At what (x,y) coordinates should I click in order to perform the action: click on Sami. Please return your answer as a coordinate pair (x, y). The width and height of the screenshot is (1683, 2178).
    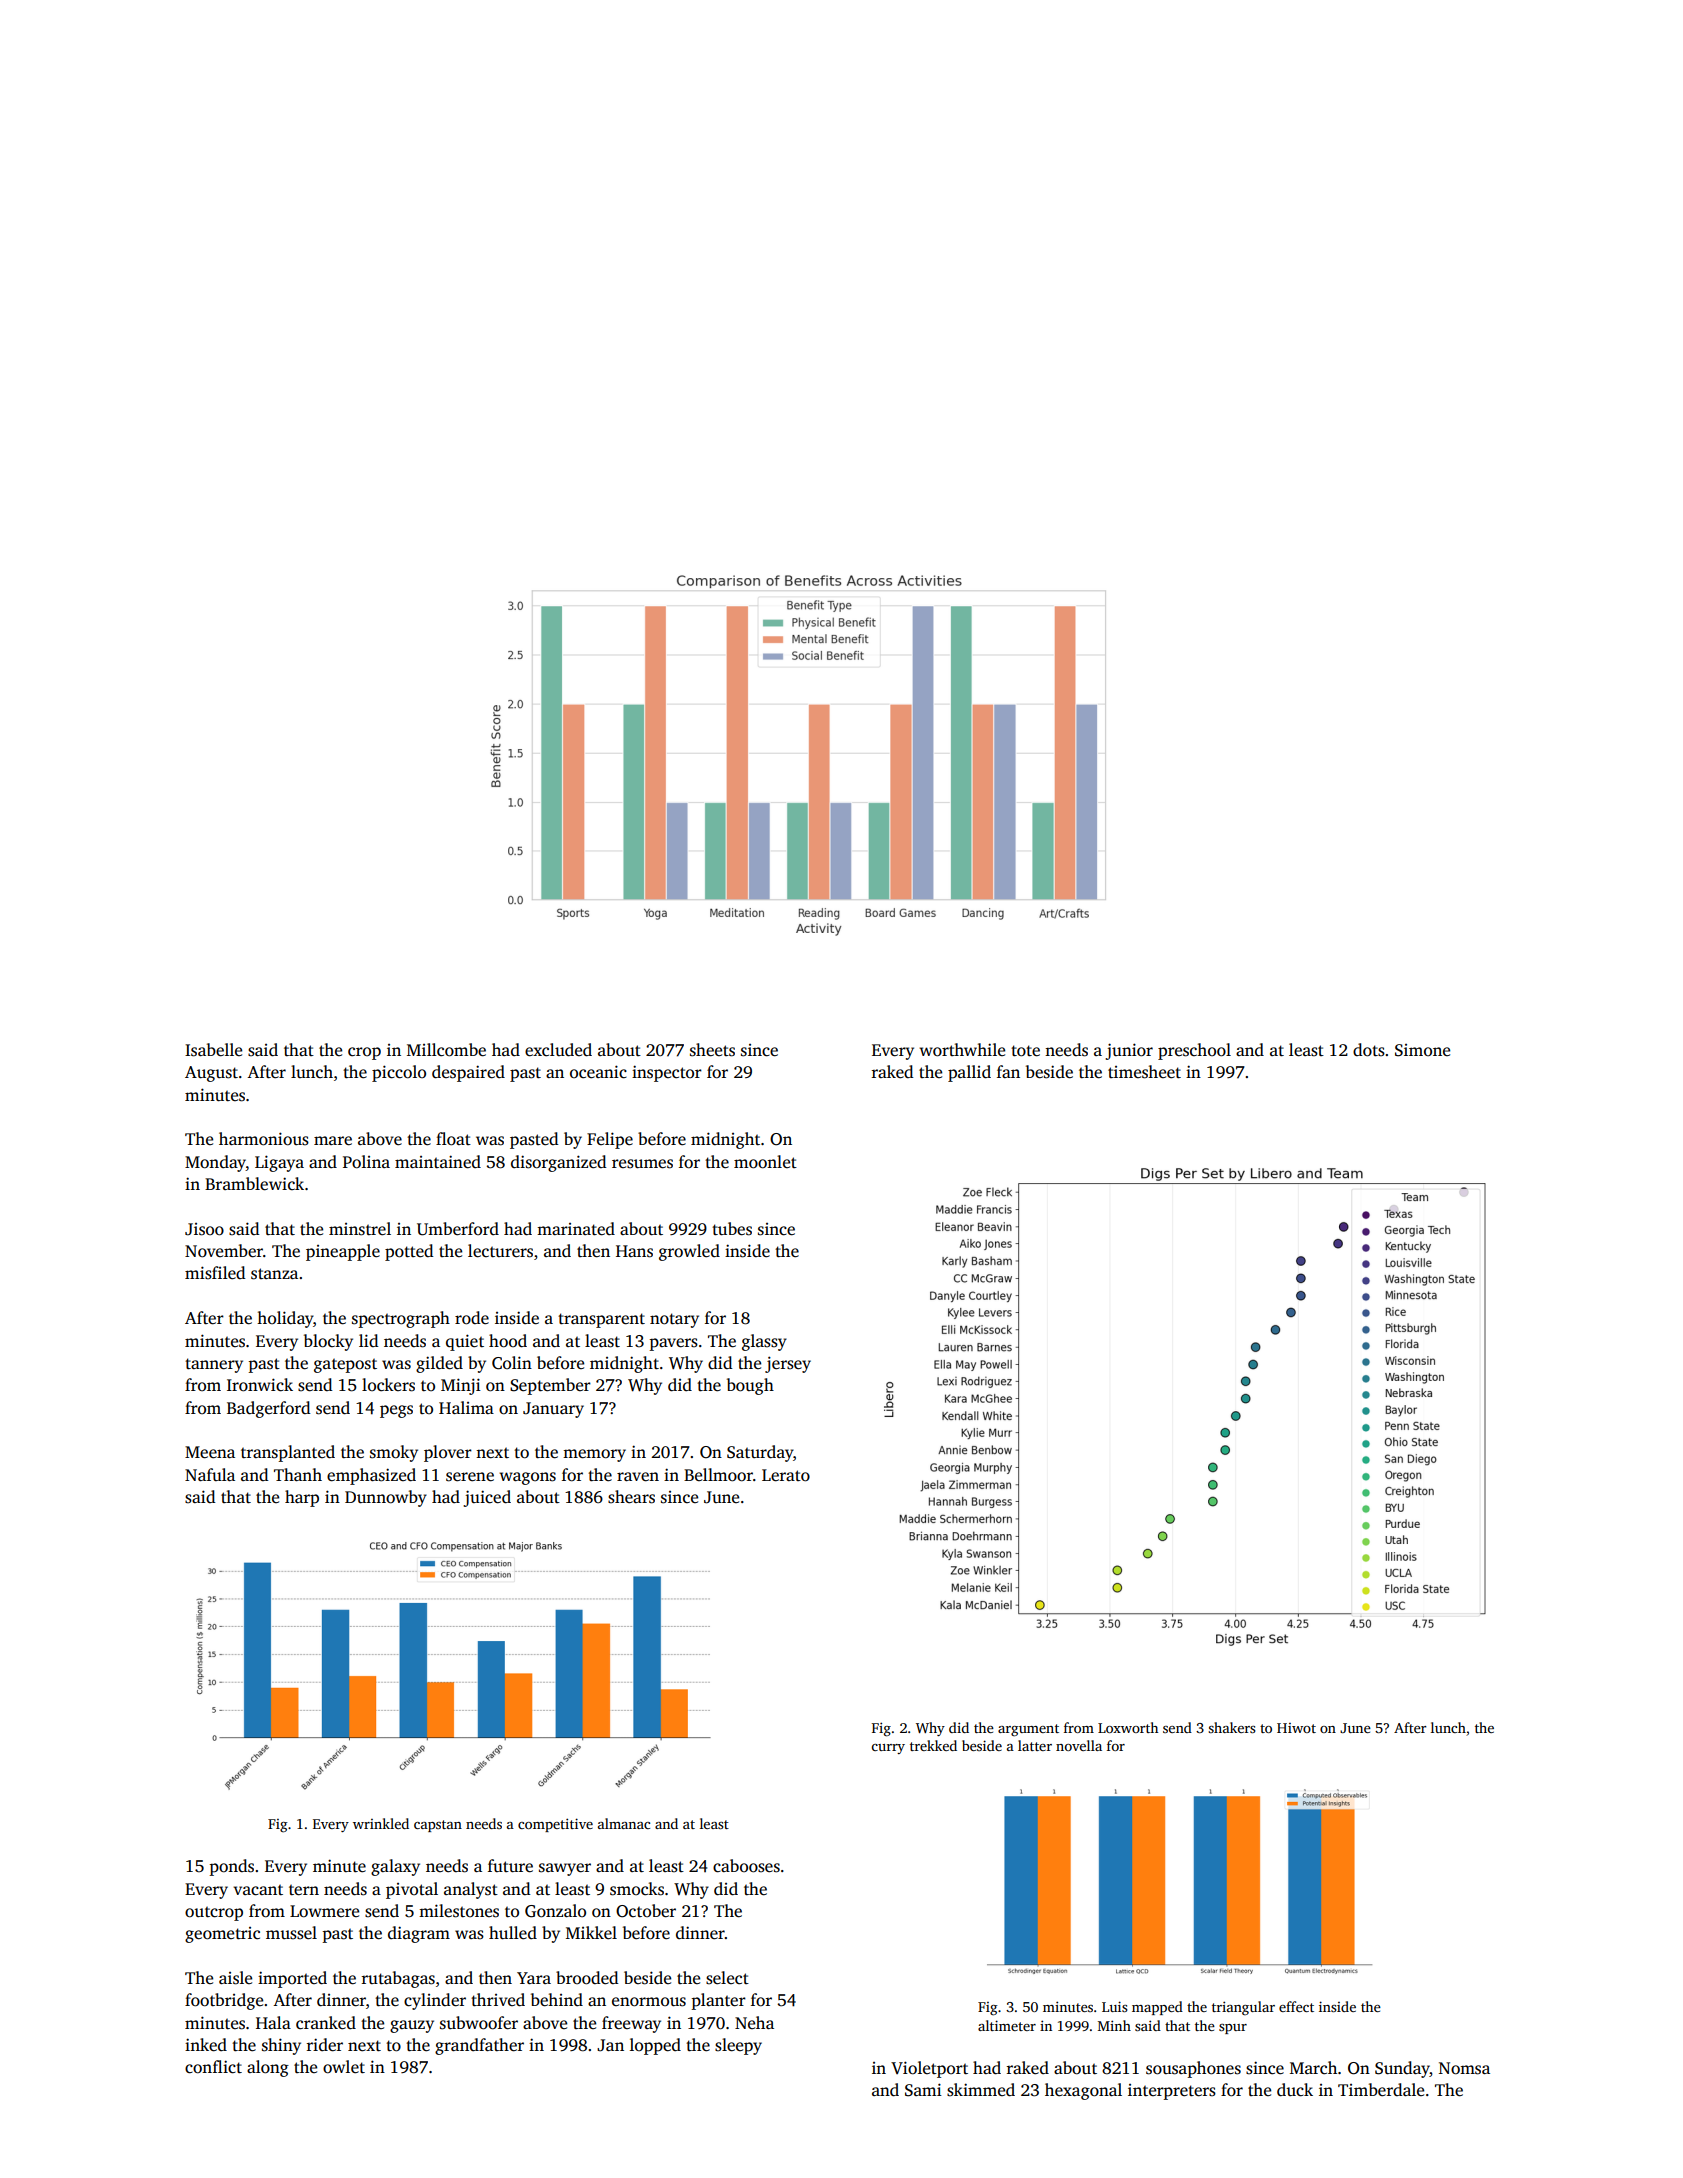
    Looking at the image, I should click on (923, 2090).
